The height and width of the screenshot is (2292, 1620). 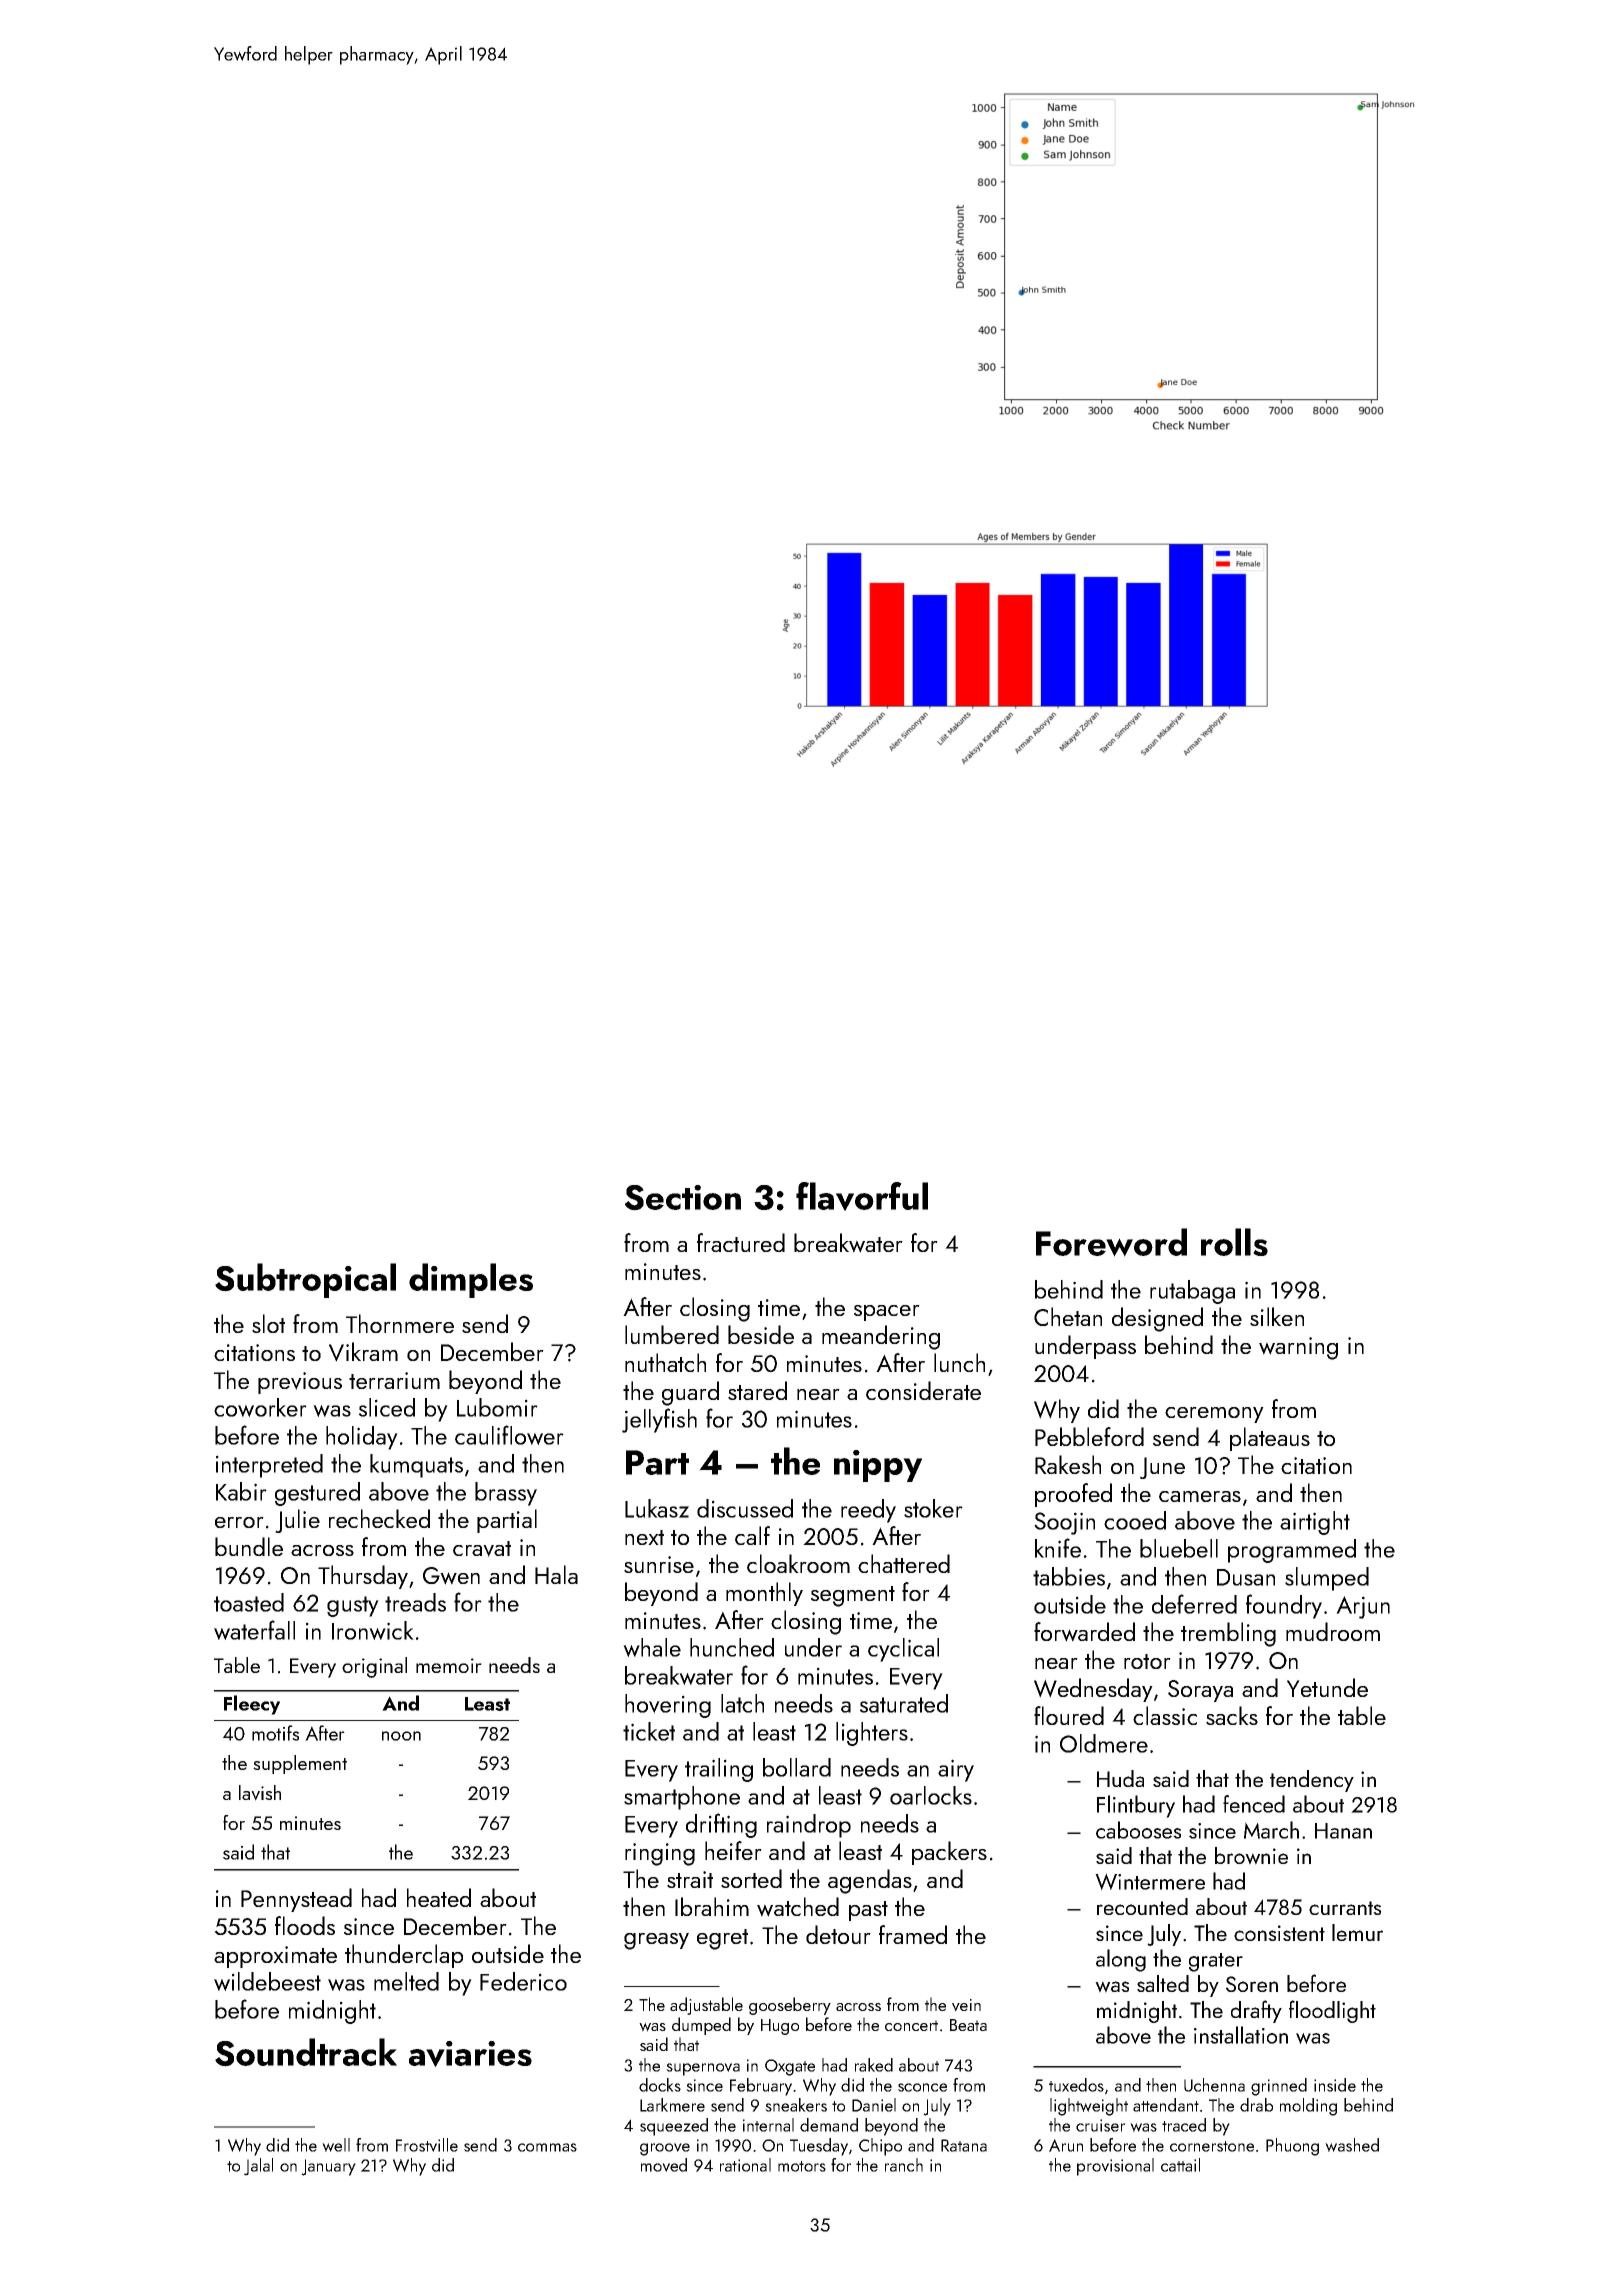 I want to click on fractured, so click(x=741, y=1242).
